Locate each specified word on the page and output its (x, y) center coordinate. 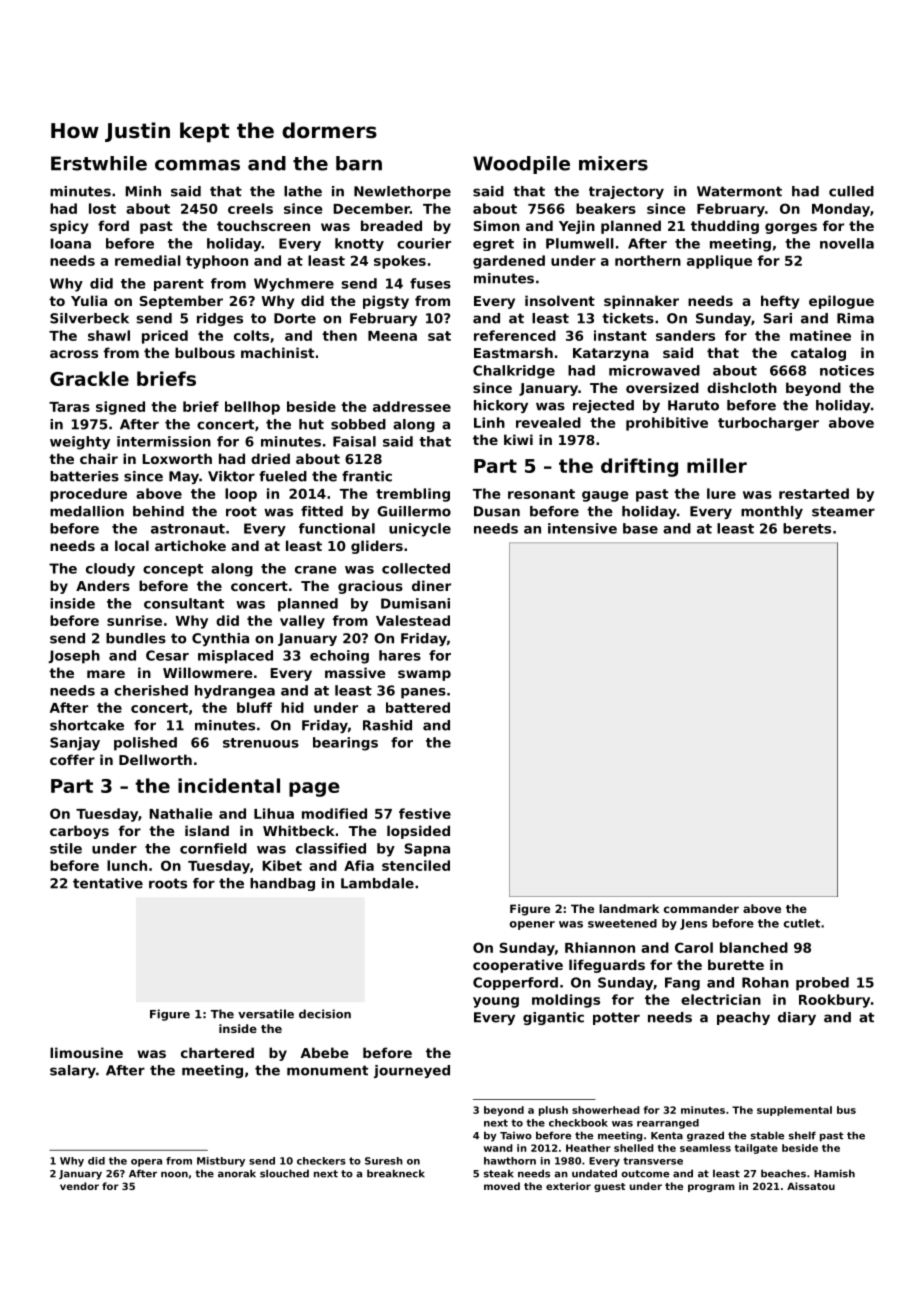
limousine (86, 1052)
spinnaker (641, 302)
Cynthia (220, 639)
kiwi (518, 439)
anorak (237, 1173)
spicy (69, 227)
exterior (568, 1186)
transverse (653, 1161)
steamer (843, 511)
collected (416, 568)
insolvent (560, 300)
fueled (283, 476)
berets (807, 528)
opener (532, 925)
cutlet (802, 923)
